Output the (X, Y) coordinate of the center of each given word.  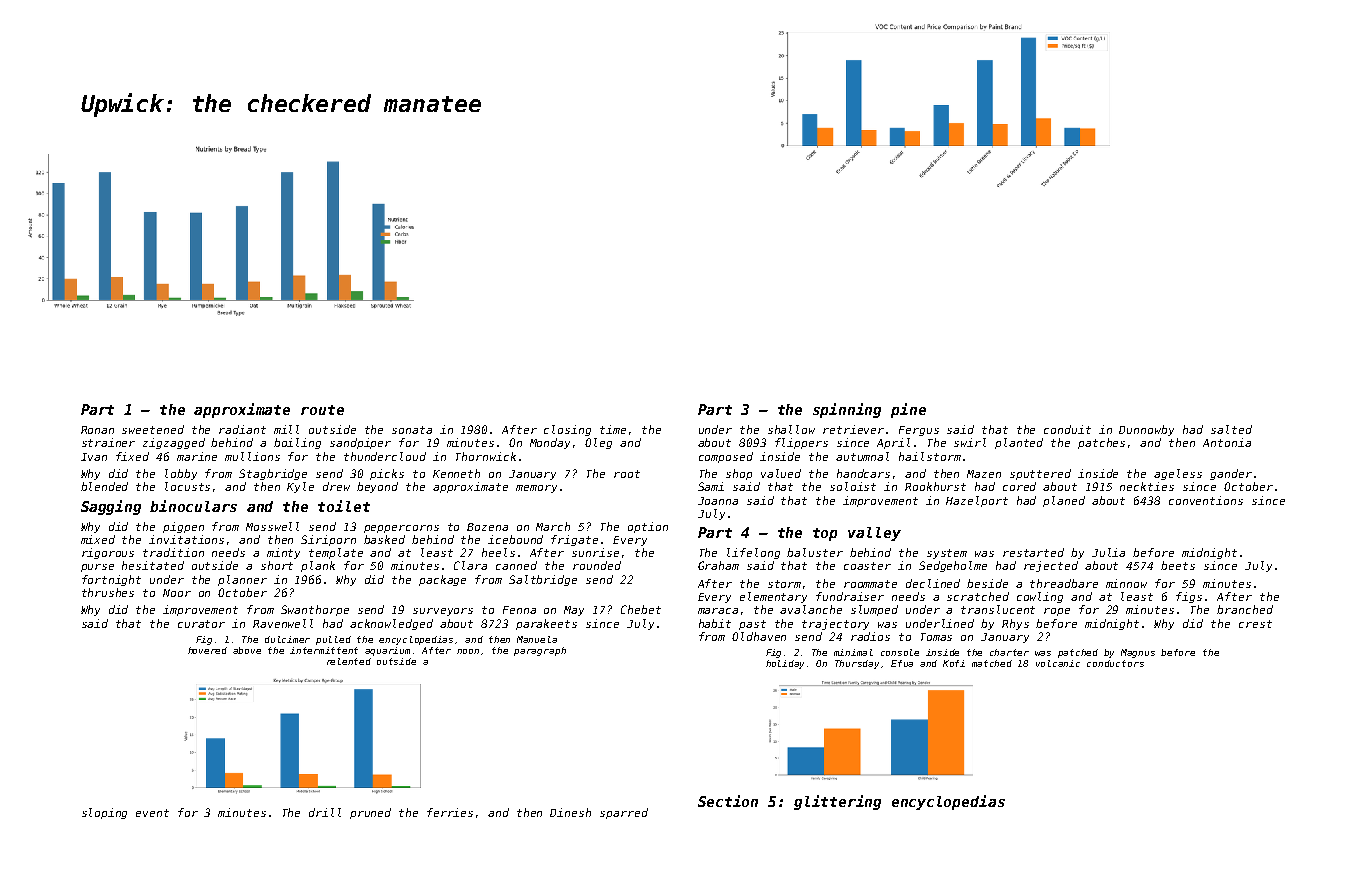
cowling (1040, 597)
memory (536, 489)
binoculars (193, 506)
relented (349, 661)
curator (201, 624)
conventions (1206, 500)
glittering (837, 802)
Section (728, 801)
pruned (370, 813)
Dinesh (570, 812)
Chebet (641, 609)
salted (1231, 429)
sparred (624, 813)
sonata (412, 430)
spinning (847, 410)
